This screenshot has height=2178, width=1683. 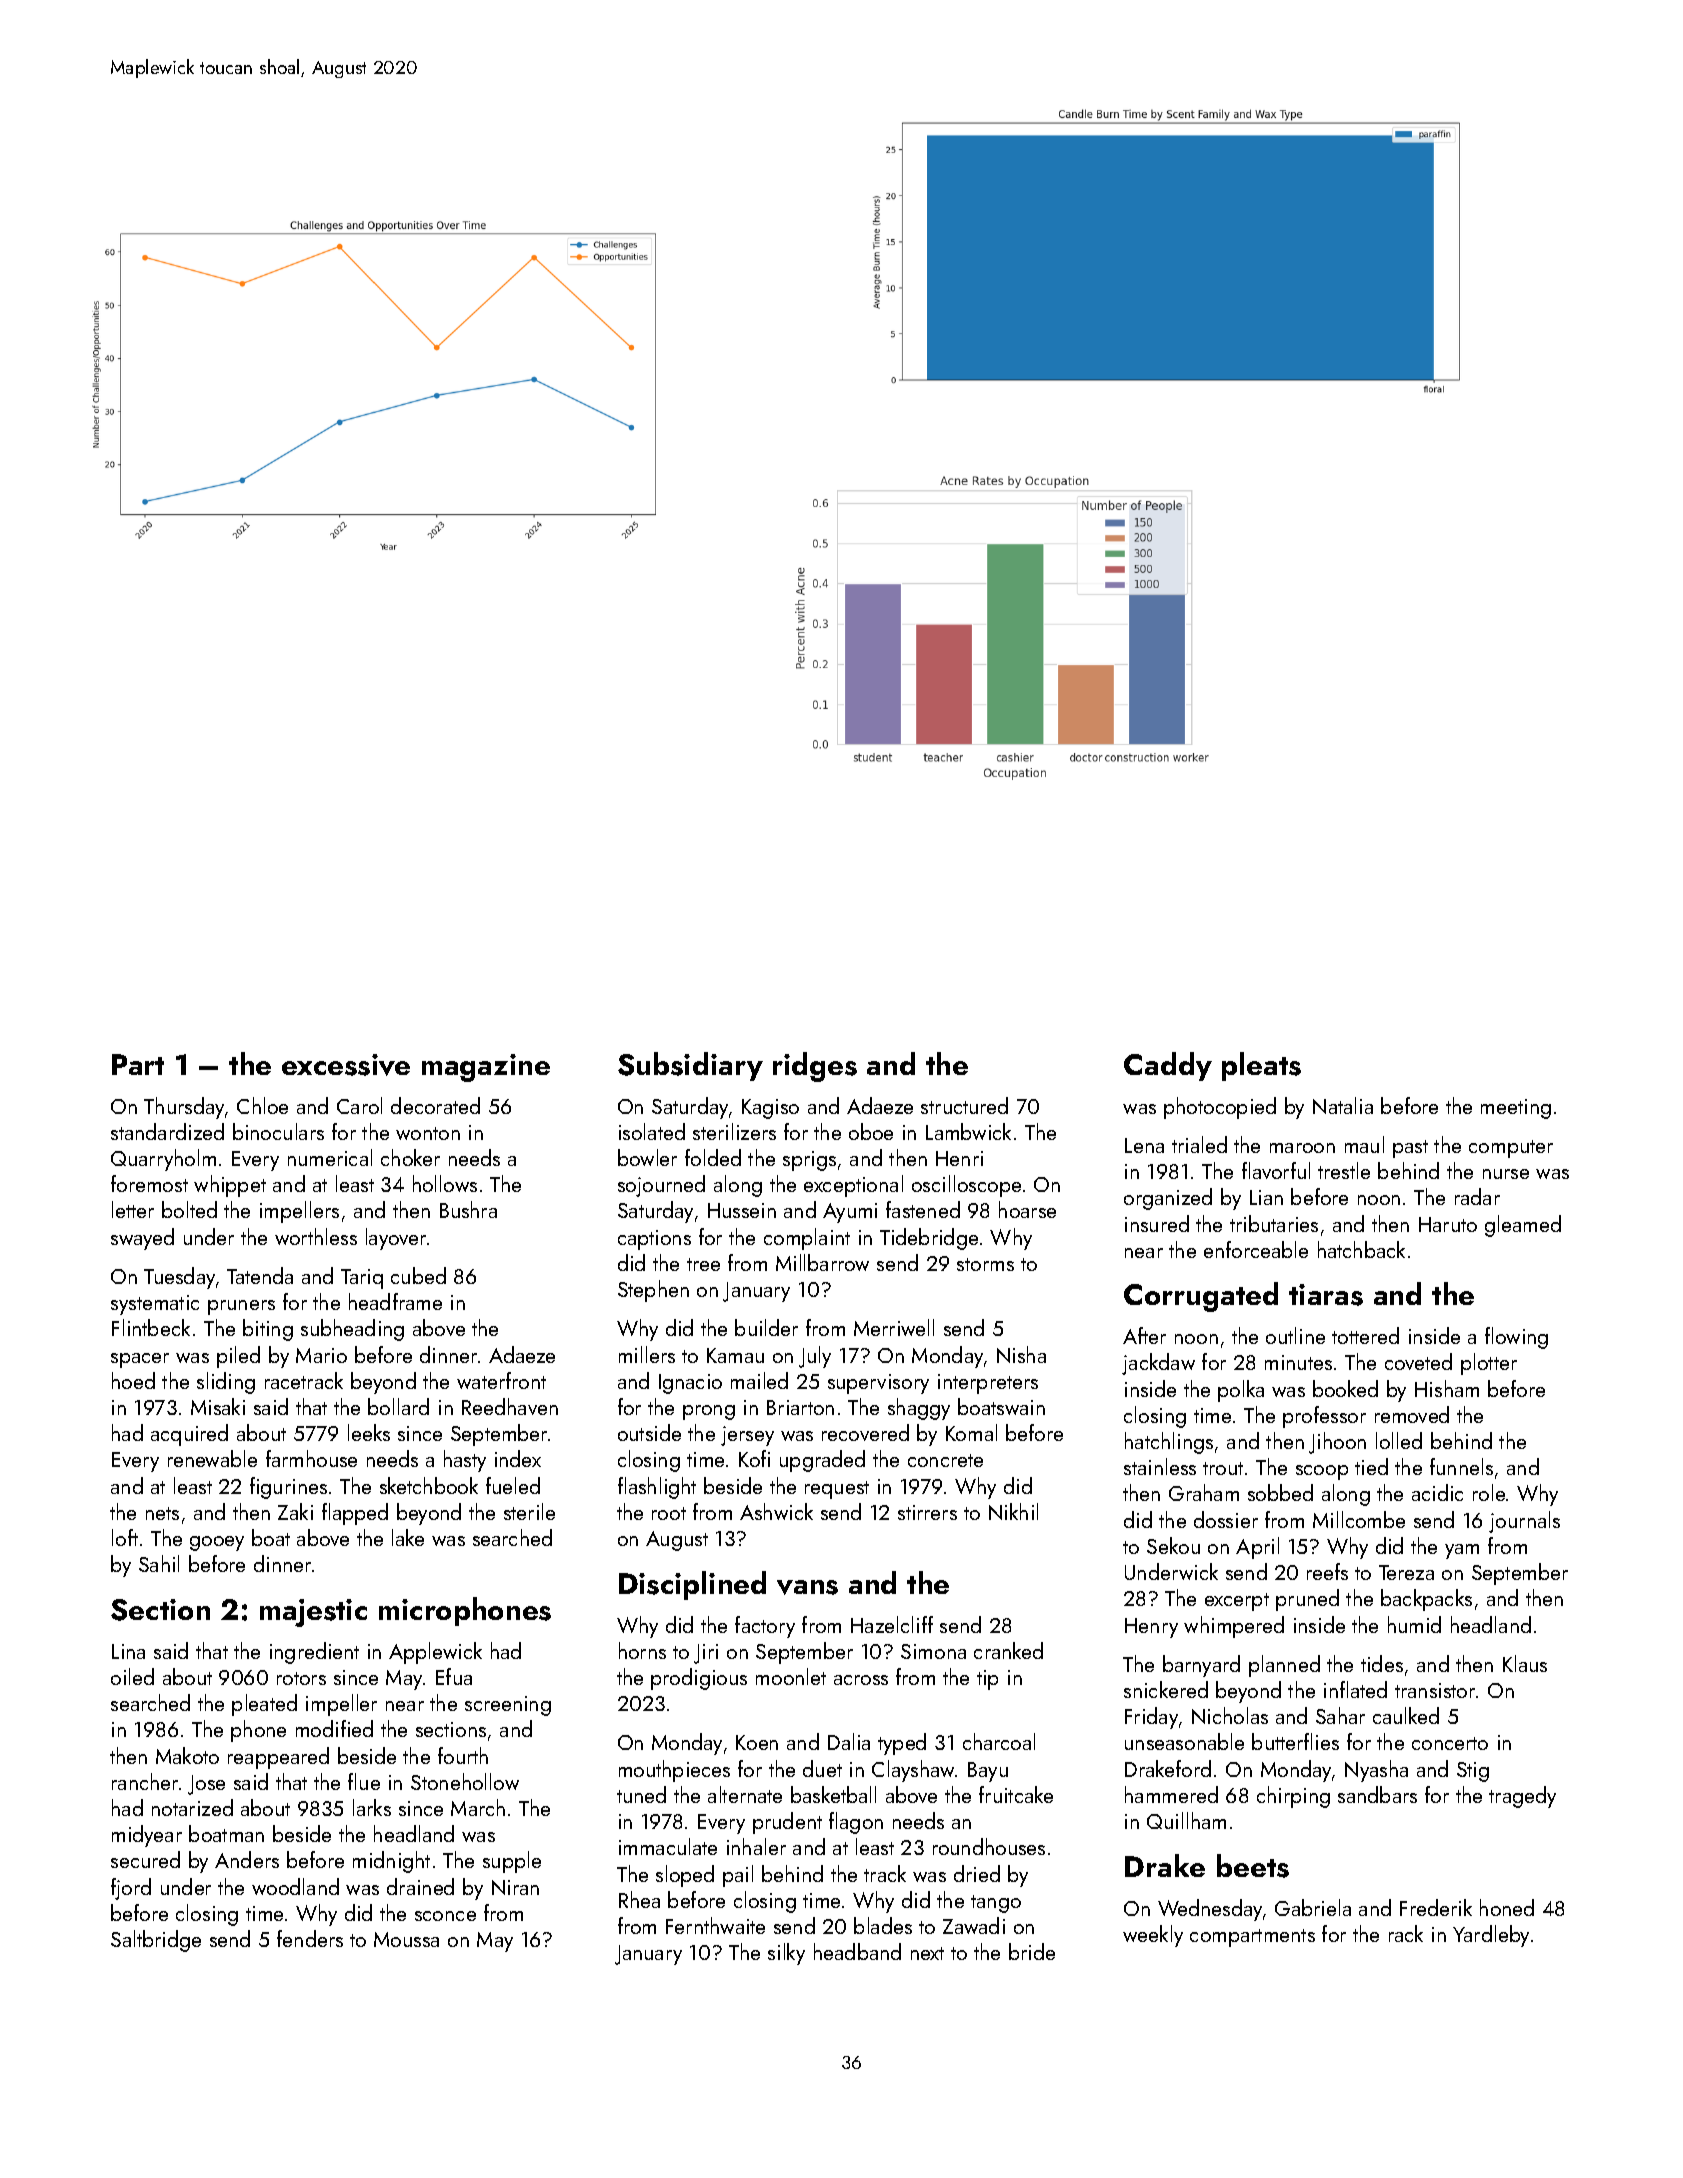 What do you see at coordinates (647, 1354) in the screenshot?
I see `millers` at bounding box center [647, 1354].
